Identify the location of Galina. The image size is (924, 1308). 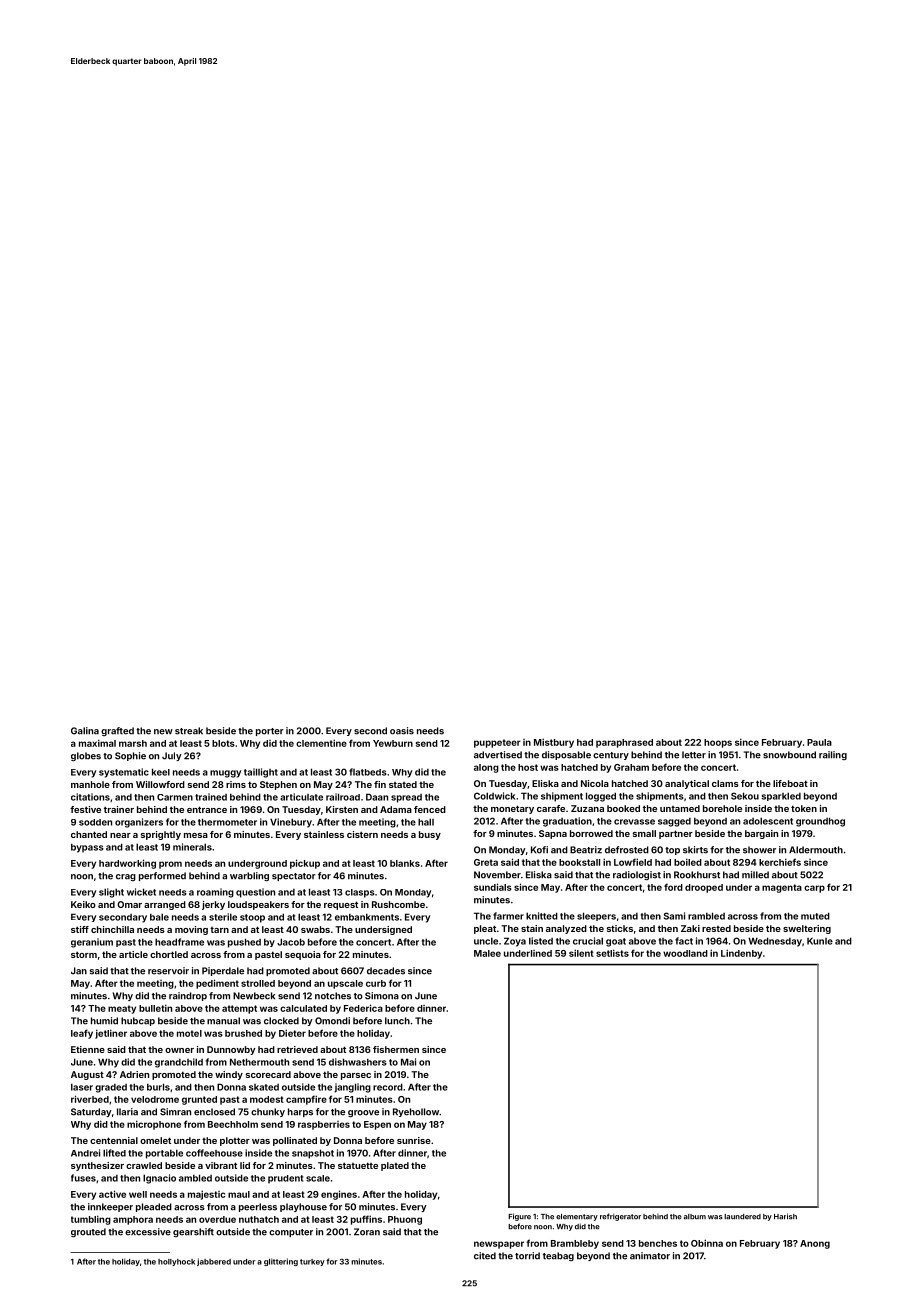
(85, 731).
